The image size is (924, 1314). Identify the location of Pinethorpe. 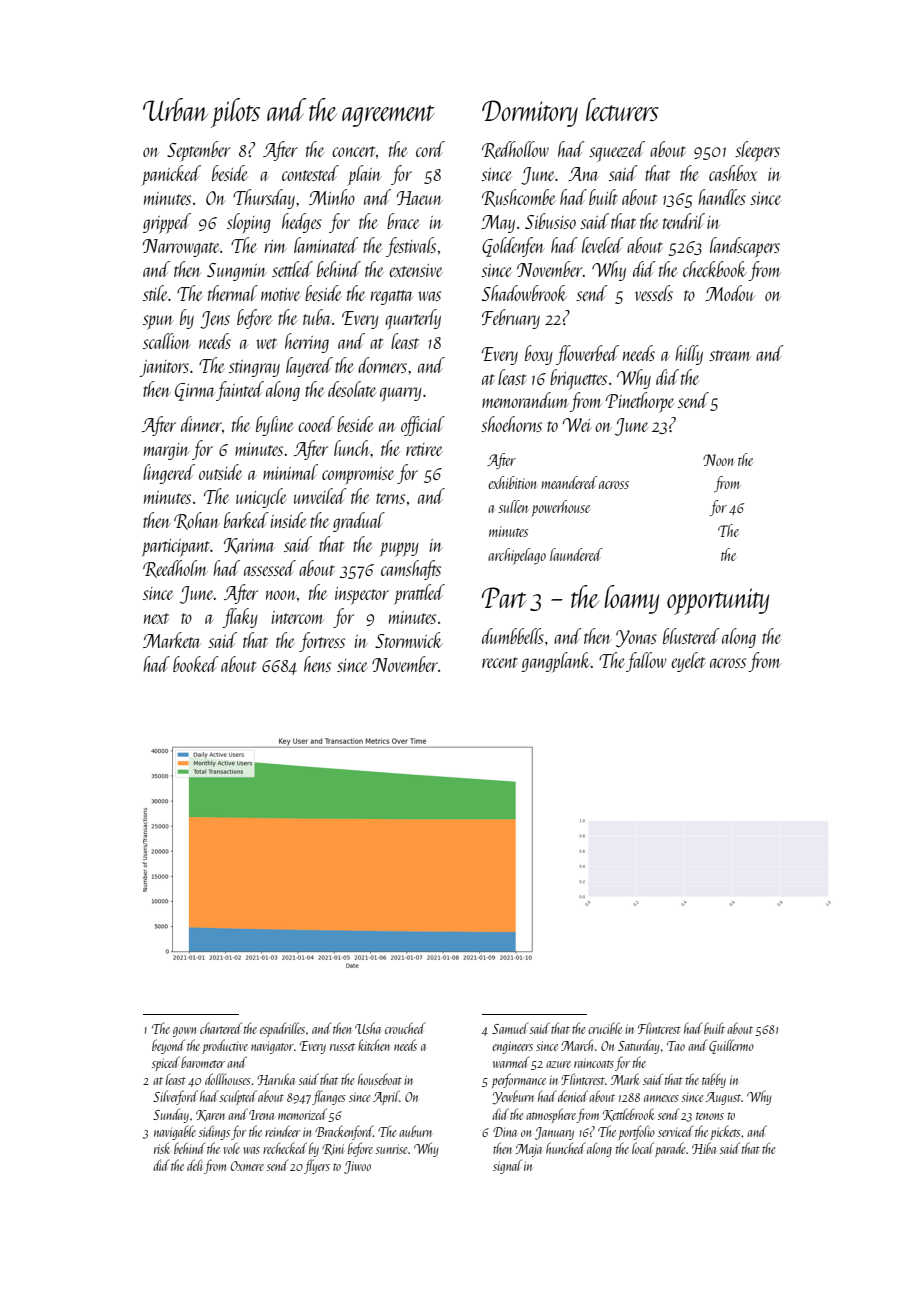
(640, 402).
